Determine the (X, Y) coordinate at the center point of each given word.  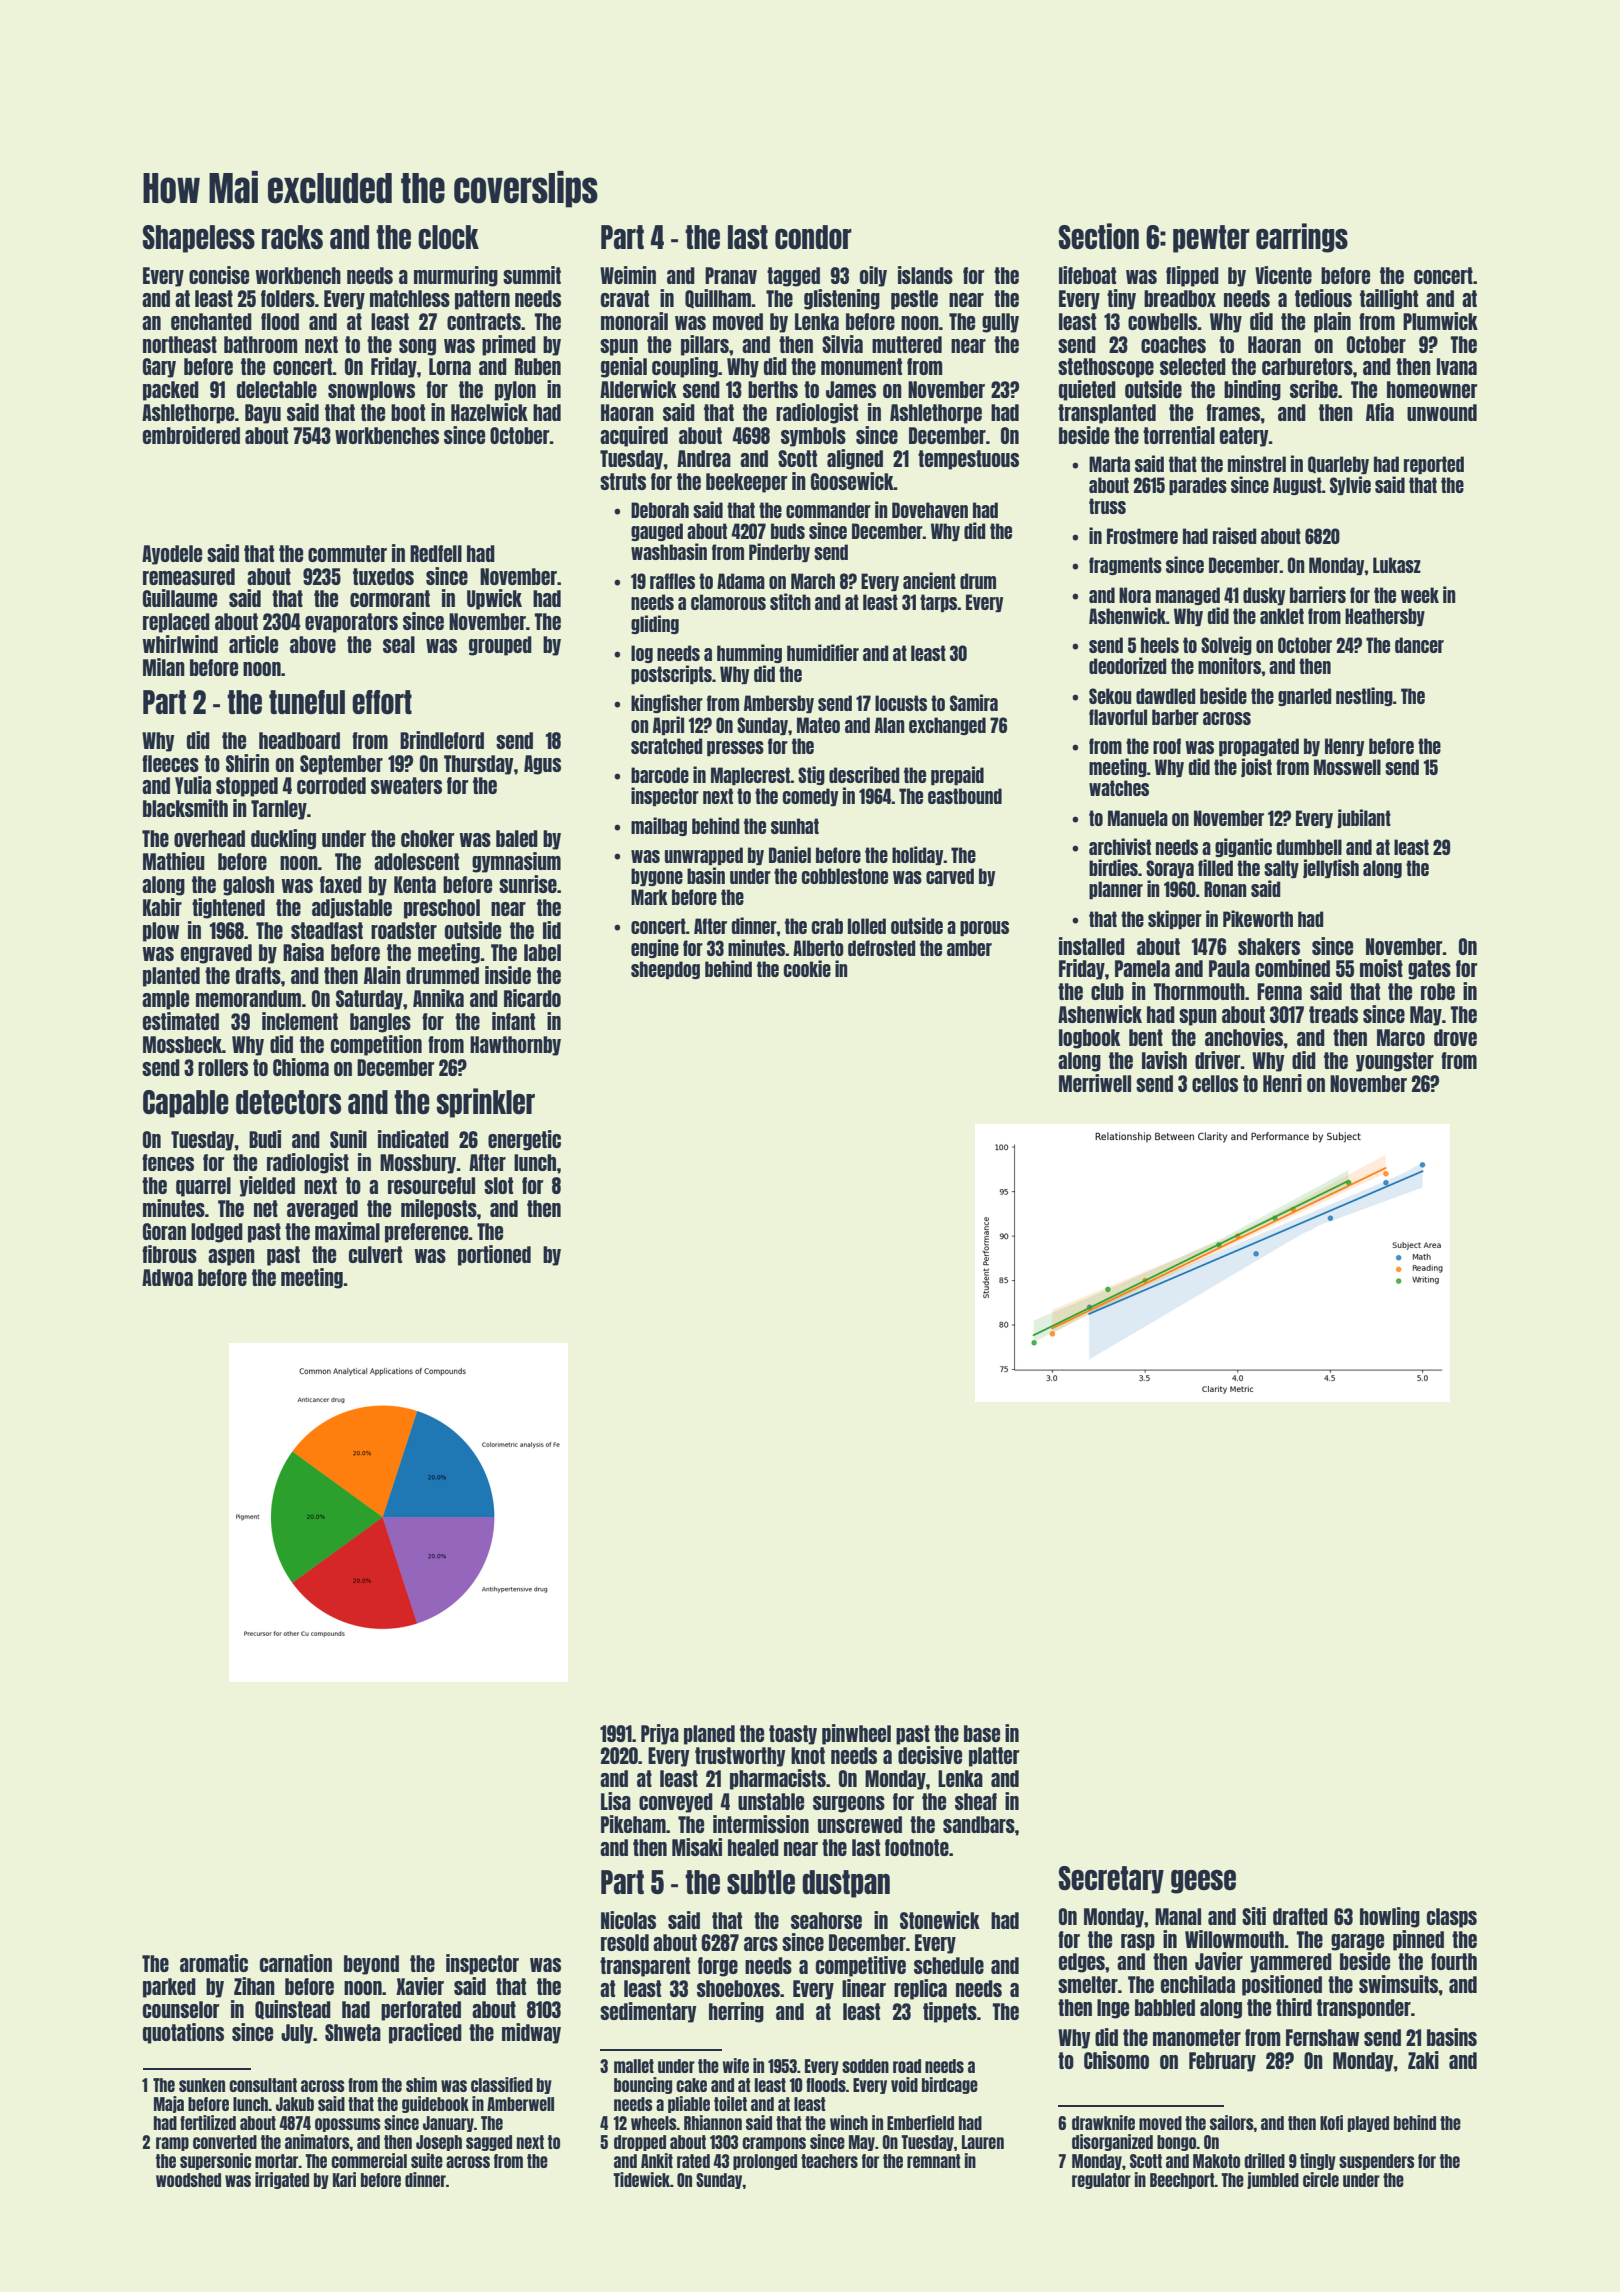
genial (624, 367)
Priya (660, 1734)
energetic (524, 1140)
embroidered (191, 435)
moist (1381, 968)
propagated (1259, 747)
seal (399, 644)
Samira (974, 702)
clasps (1452, 1918)
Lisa (616, 1801)
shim (421, 2084)
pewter (1211, 239)
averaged (322, 1210)
